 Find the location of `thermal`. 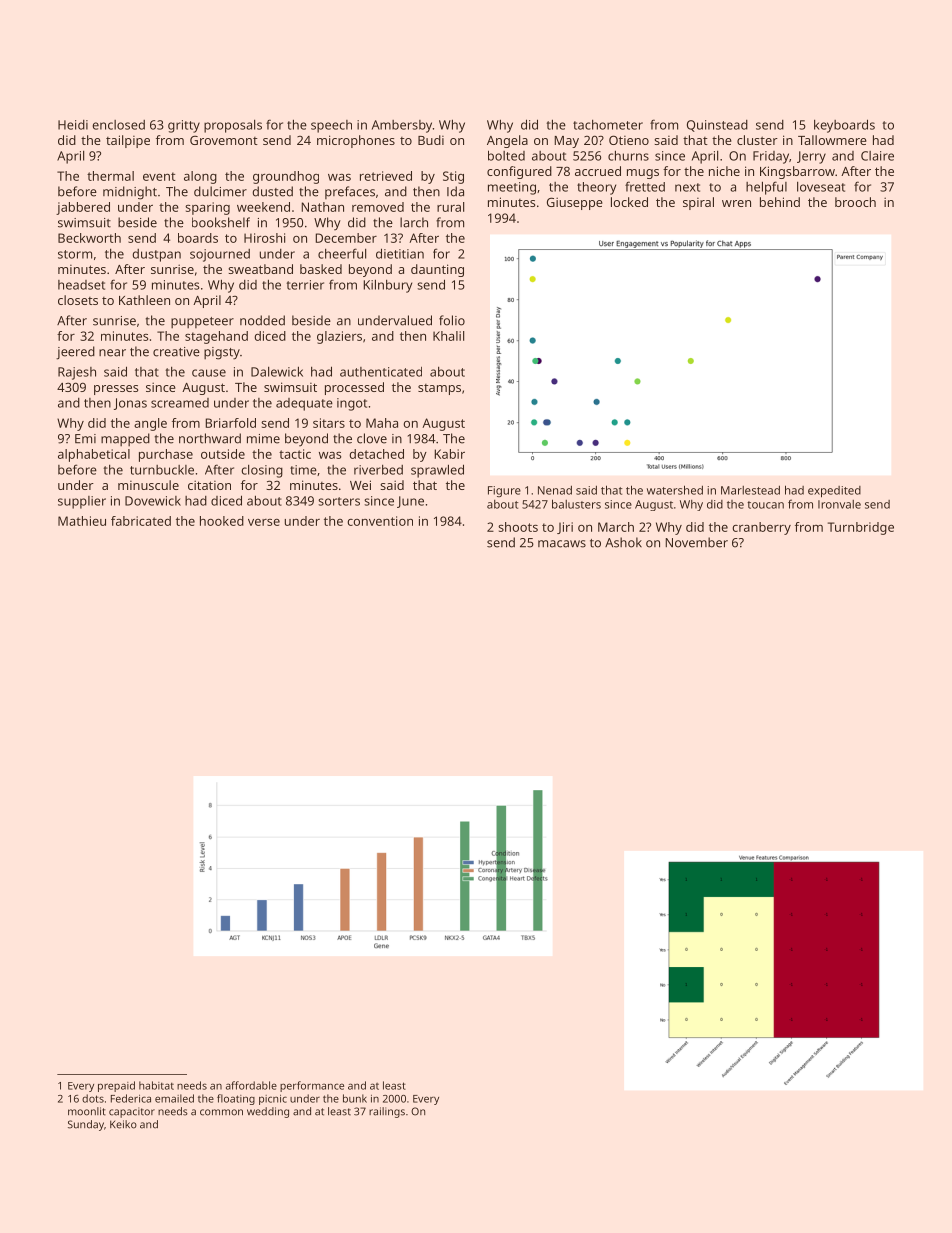

thermal is located at coordinates (110, 176).
